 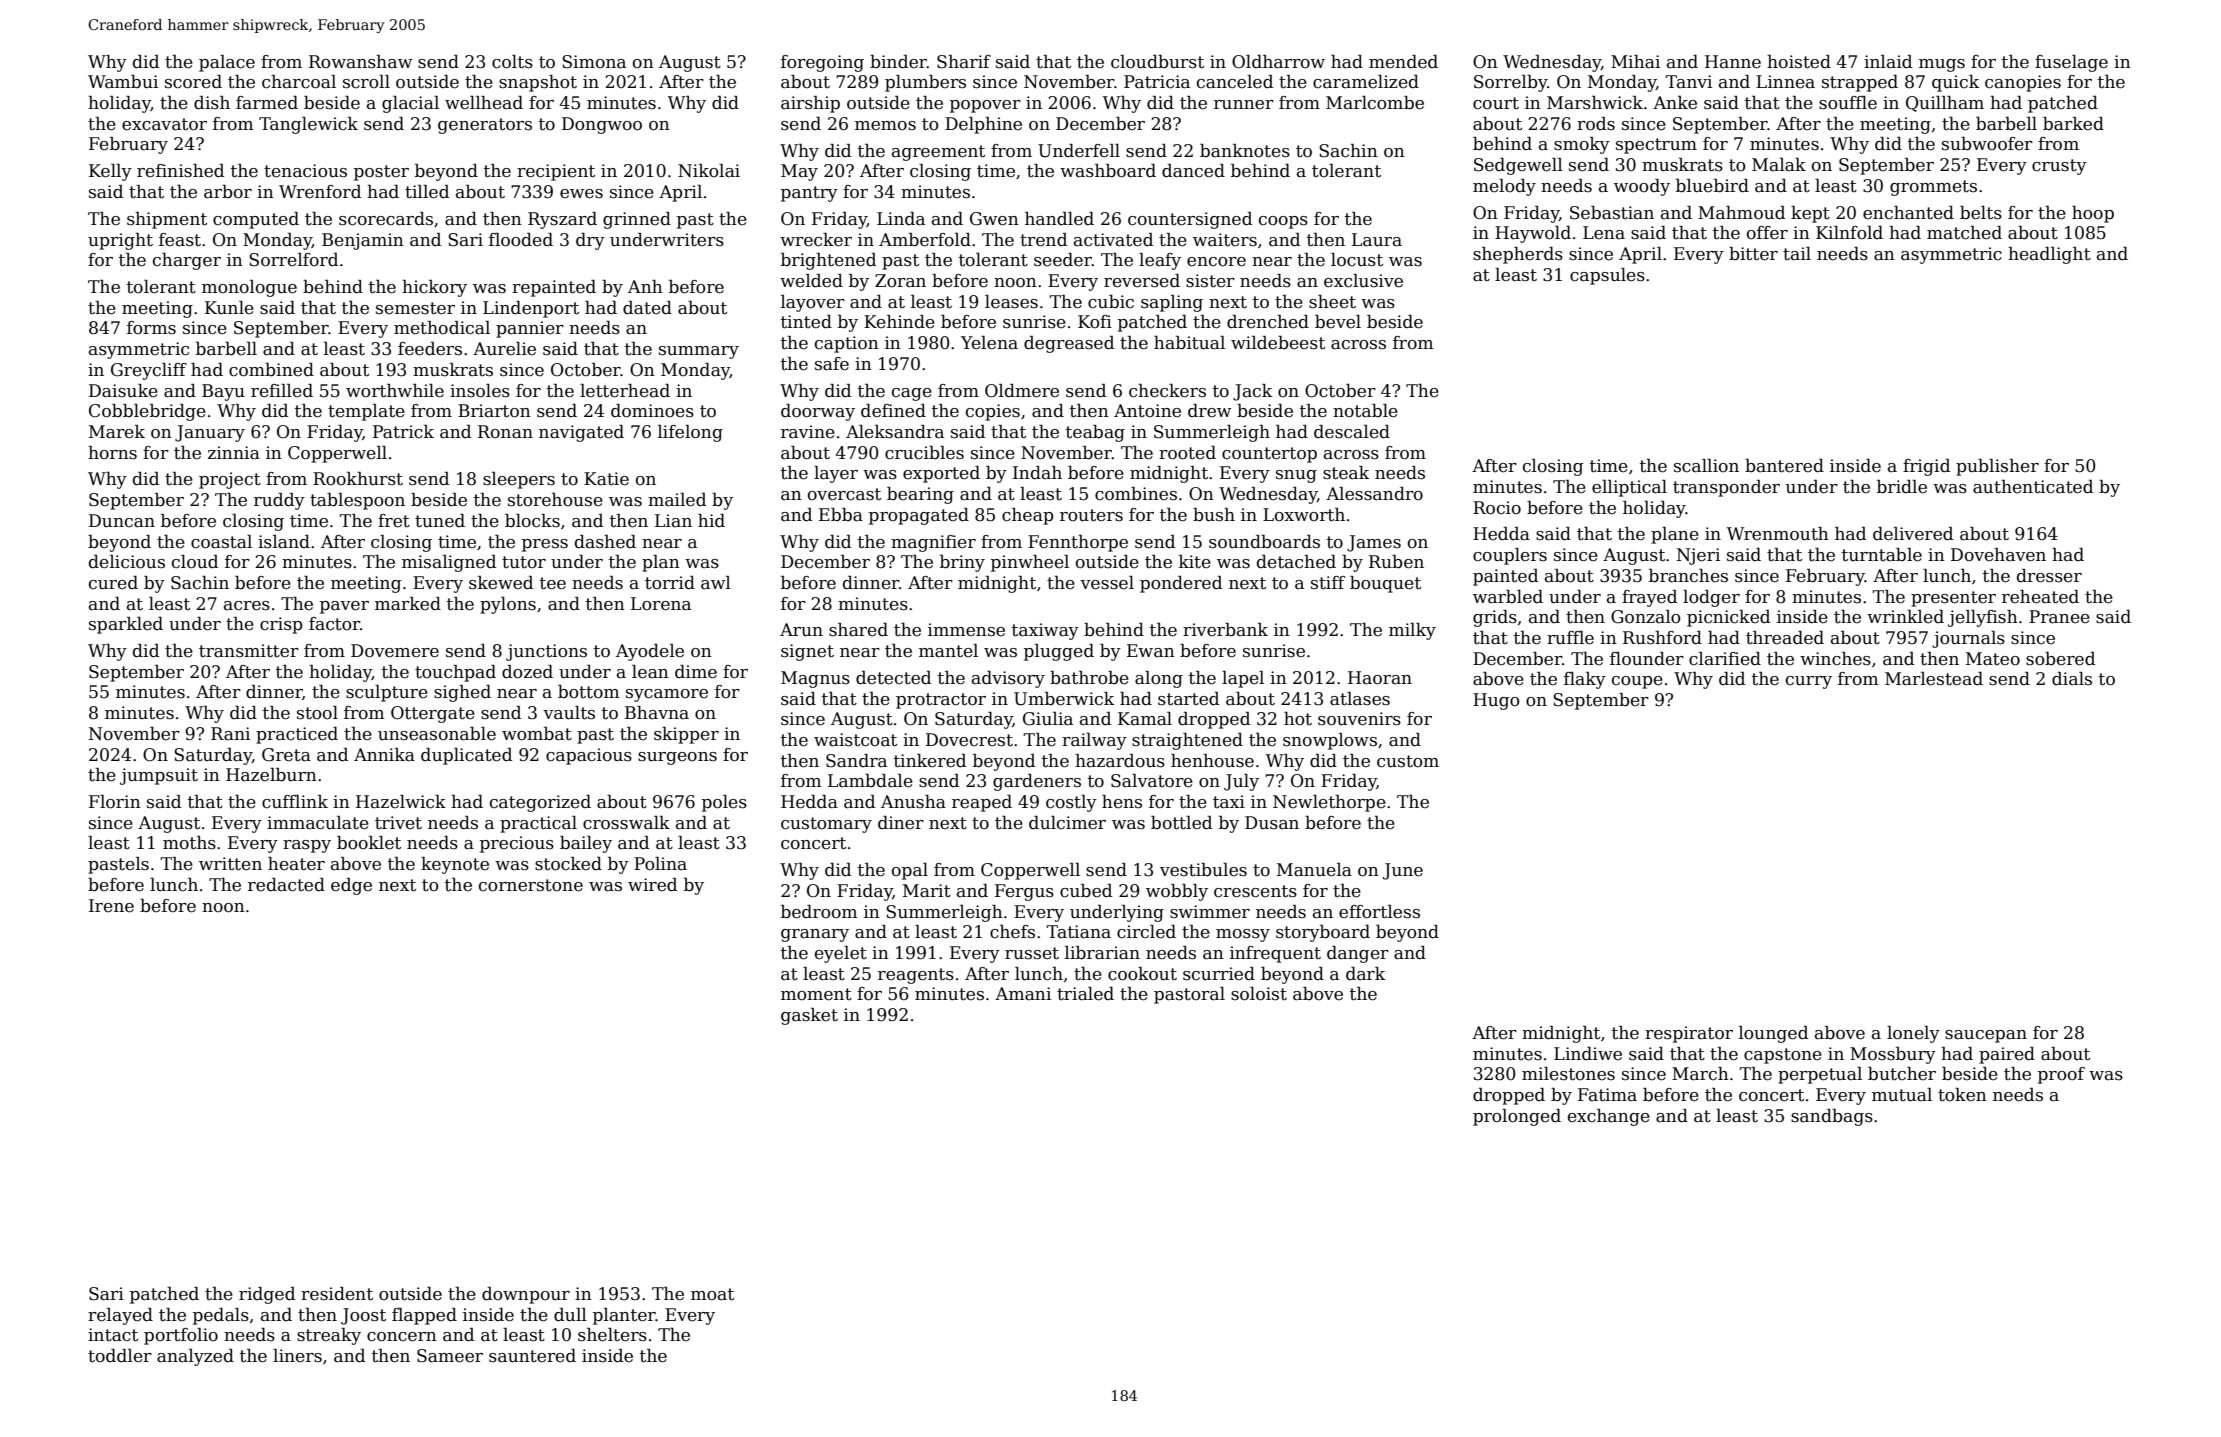 What do you see at coordinates (504, 349) in the page?
I see `Aurelie` at bounding box center [504, 349].
